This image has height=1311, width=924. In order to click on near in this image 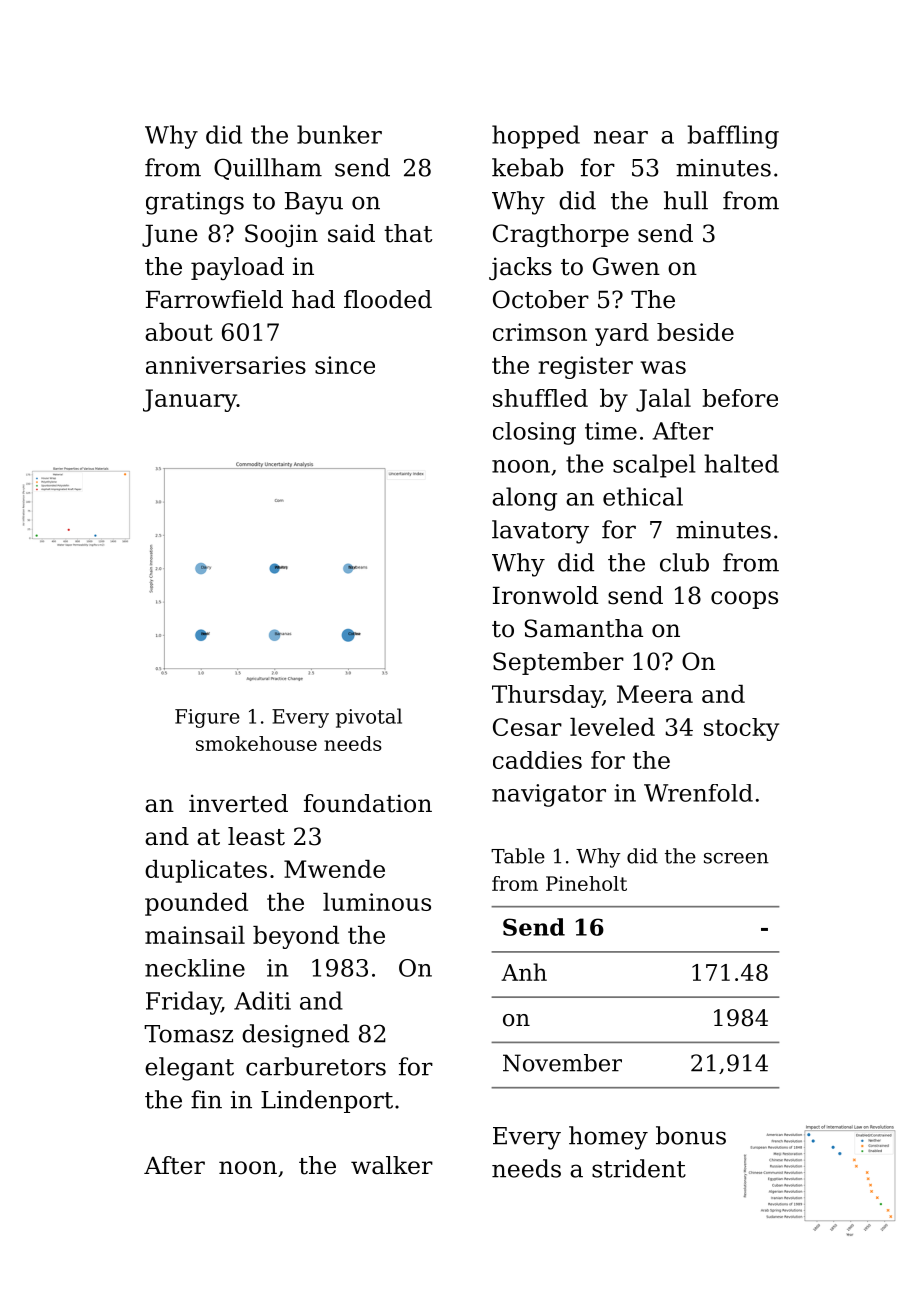, I will do `click(621, 137)`.
